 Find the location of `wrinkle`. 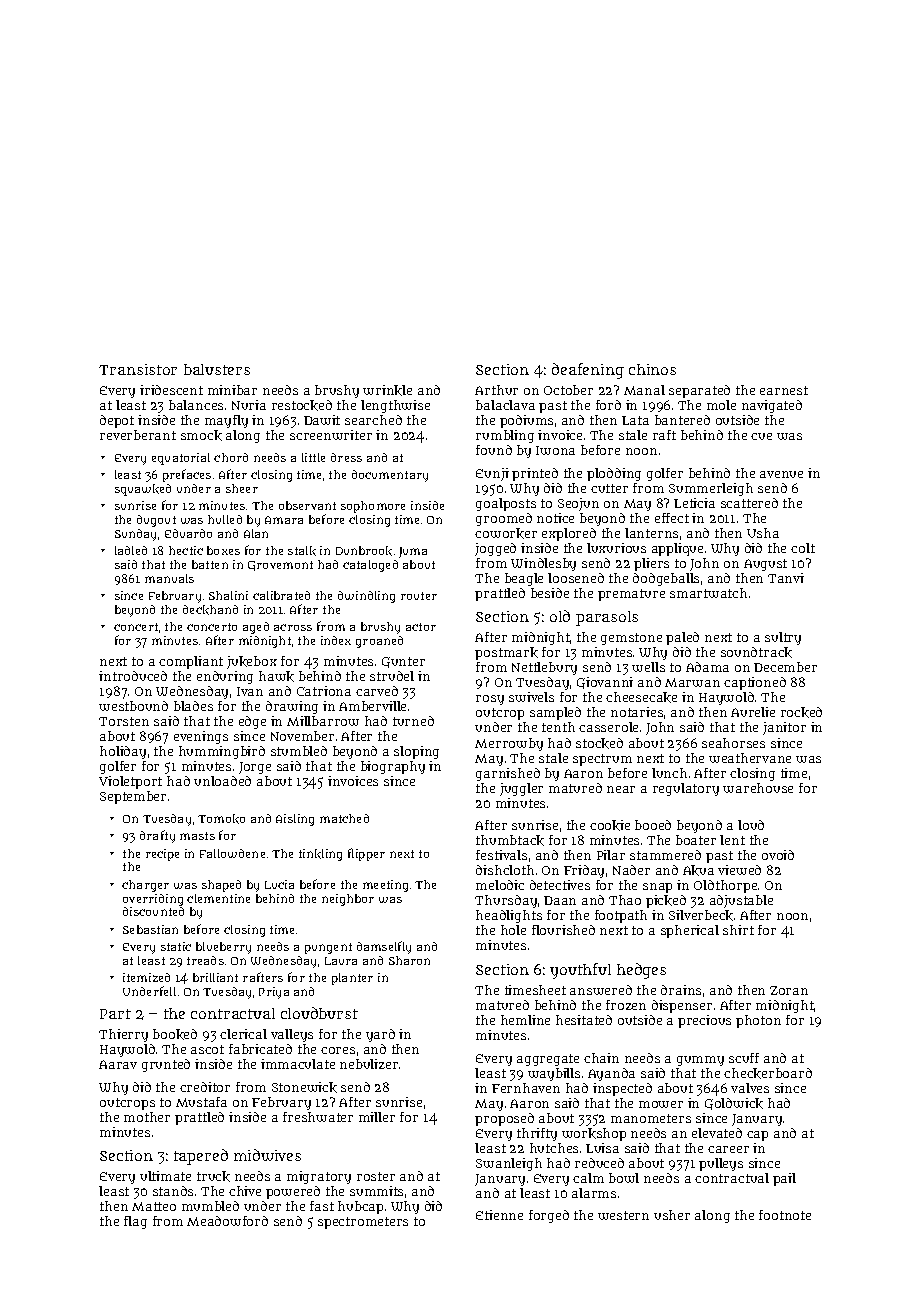

wrinkle is located at coordinates (387, 390).
